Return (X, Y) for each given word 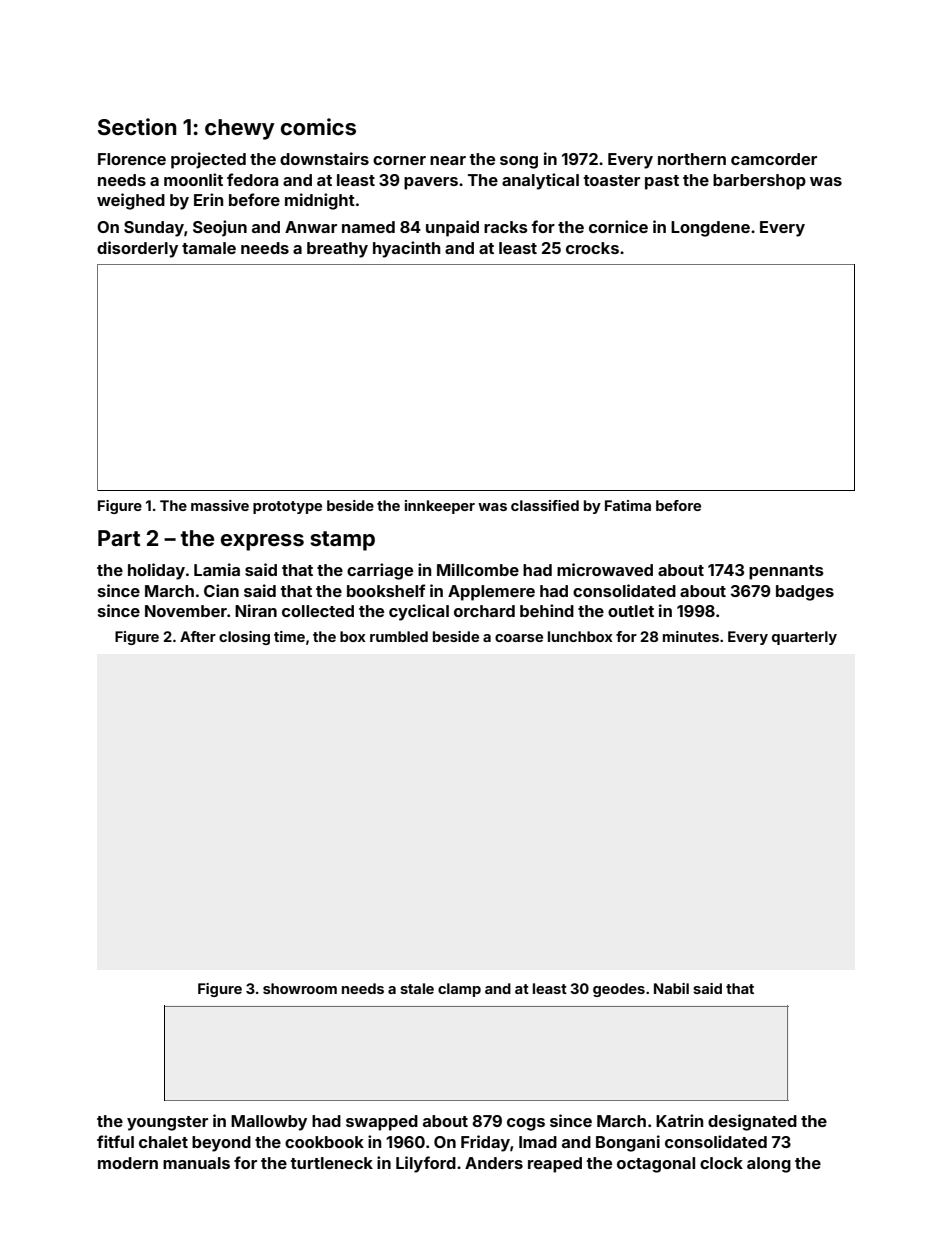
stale (417, 988)
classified (545, 505)
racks (506, 227)
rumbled (399, 636)
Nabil (671, 988)
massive (220, 505)
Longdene (710, 229)
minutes (691, 636)
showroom (300, 988)
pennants (786, 572)
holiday (156, 571)
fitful (115, 1141)
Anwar (311, 227)
